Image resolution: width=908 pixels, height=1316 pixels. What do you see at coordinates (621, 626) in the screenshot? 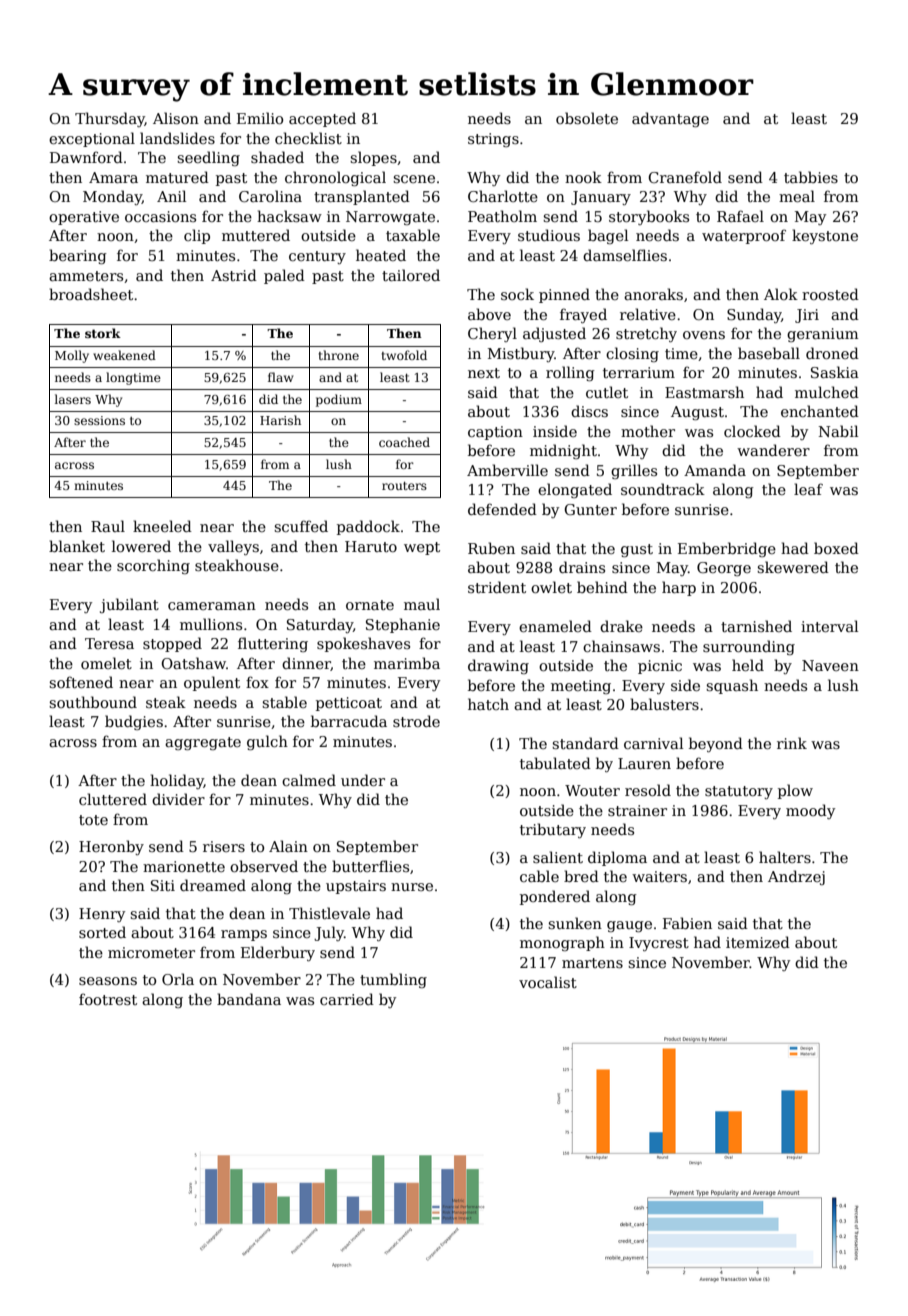
I see `drake` at bounding box center [621, 626].
